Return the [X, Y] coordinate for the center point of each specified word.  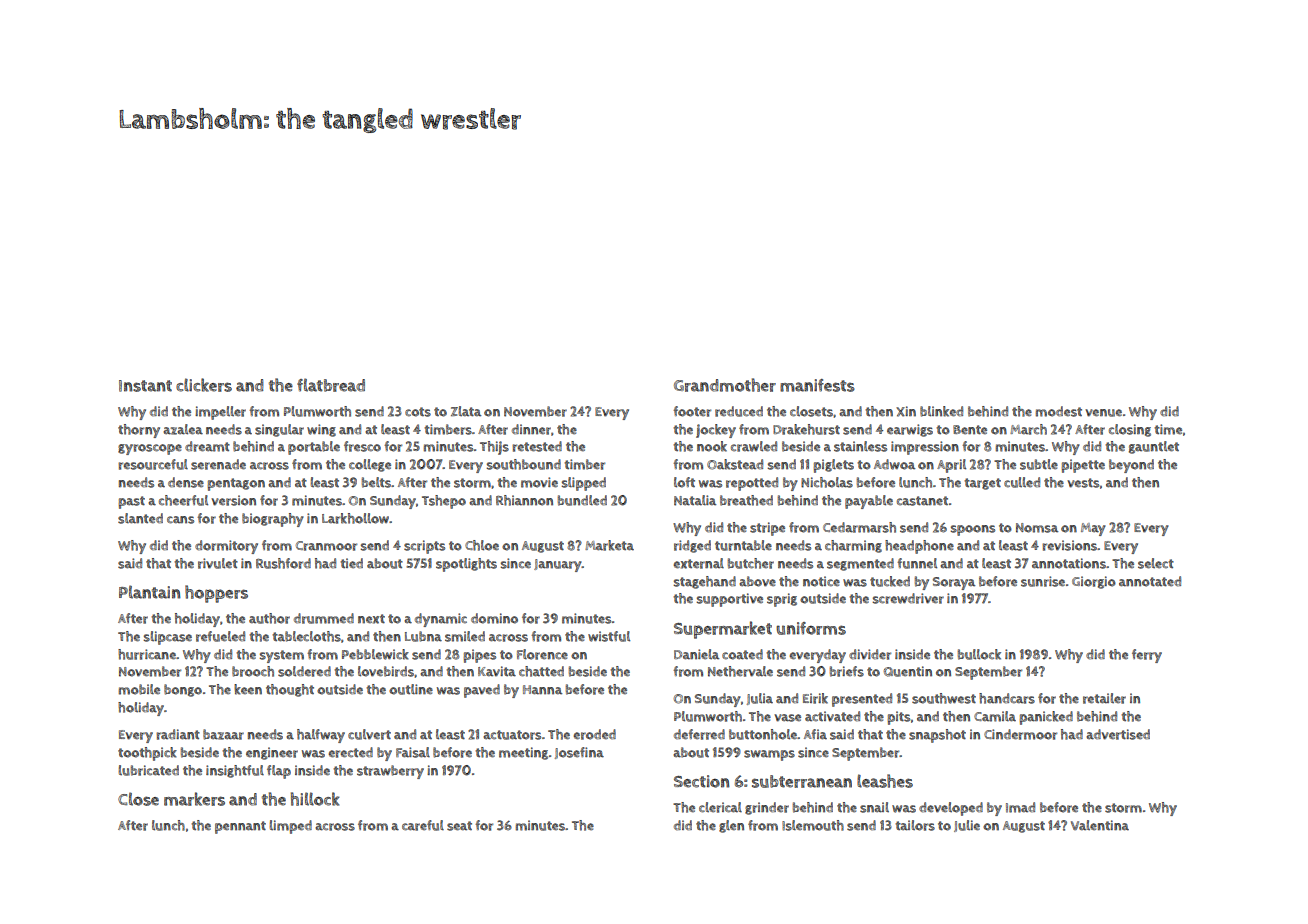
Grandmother [725, 385]
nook [712, 446]
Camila [995, 716]
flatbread [331, 385]
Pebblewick [375, 654]
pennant [240, 827]
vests [1083, 483]
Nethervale [740, 671]
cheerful [183, 500]
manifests [817, 385]
